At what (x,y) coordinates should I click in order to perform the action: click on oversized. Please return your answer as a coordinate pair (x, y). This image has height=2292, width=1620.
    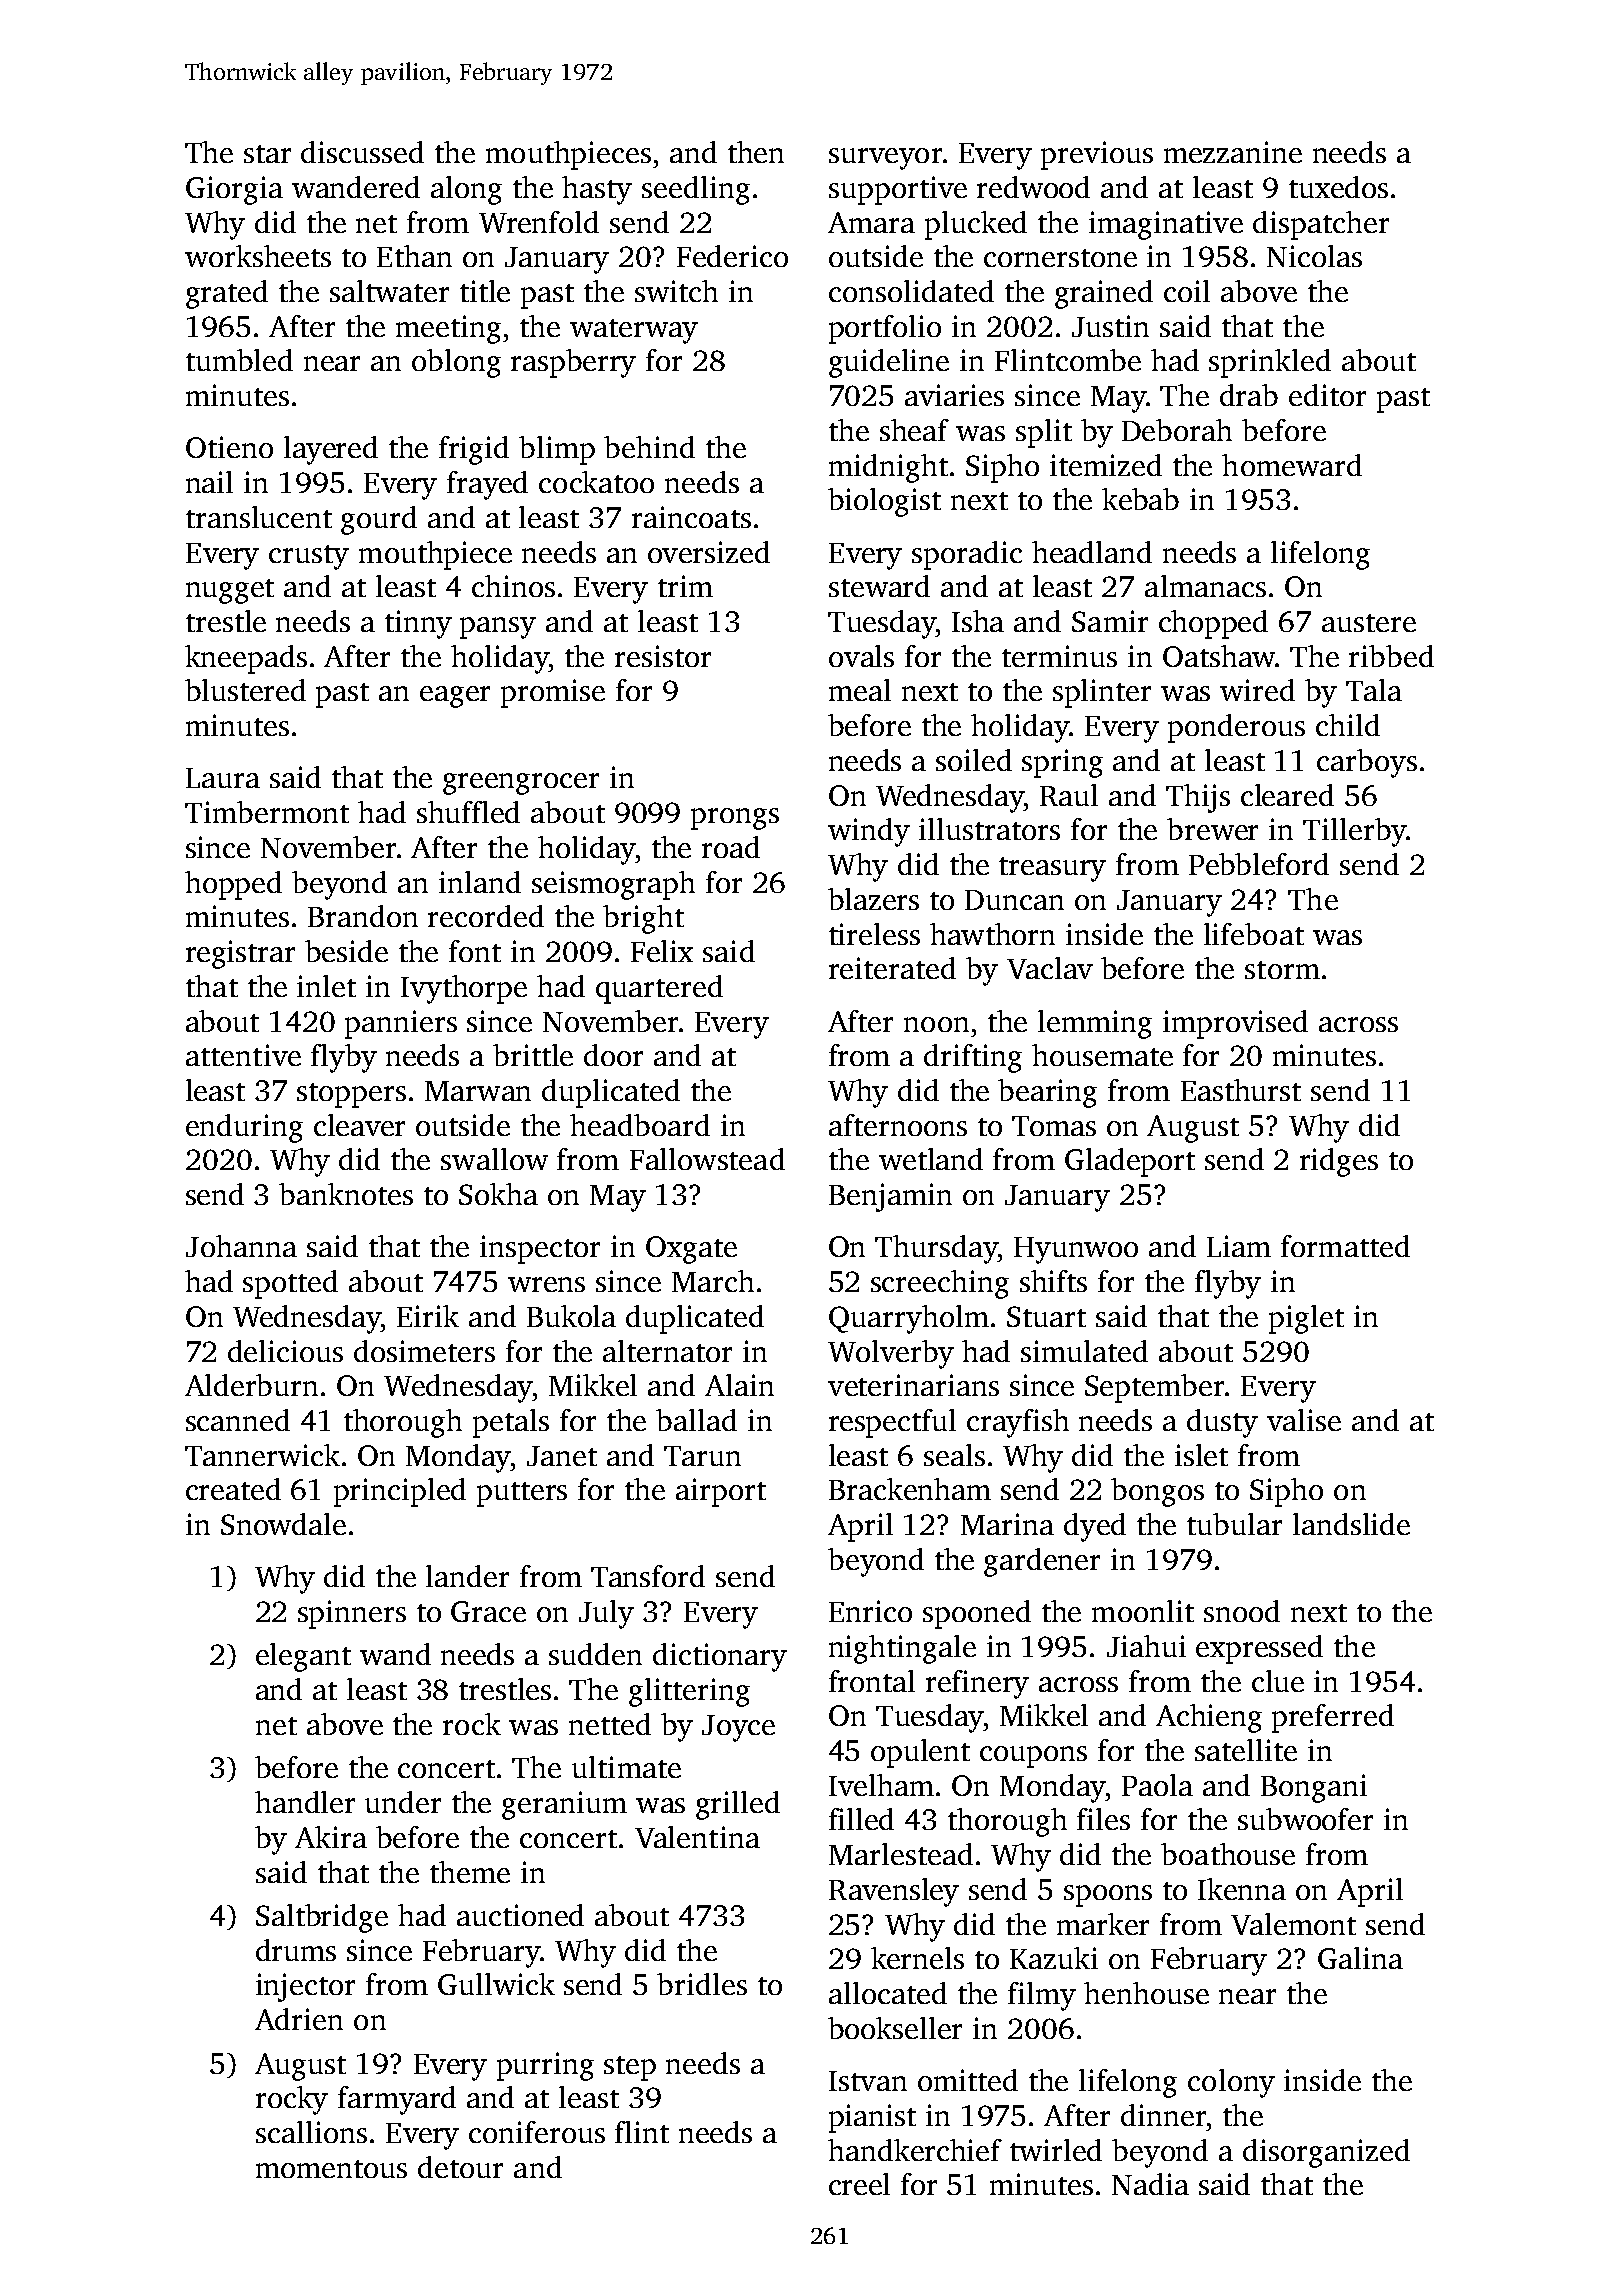
    Looking at the image, I should click on (709, 552).
